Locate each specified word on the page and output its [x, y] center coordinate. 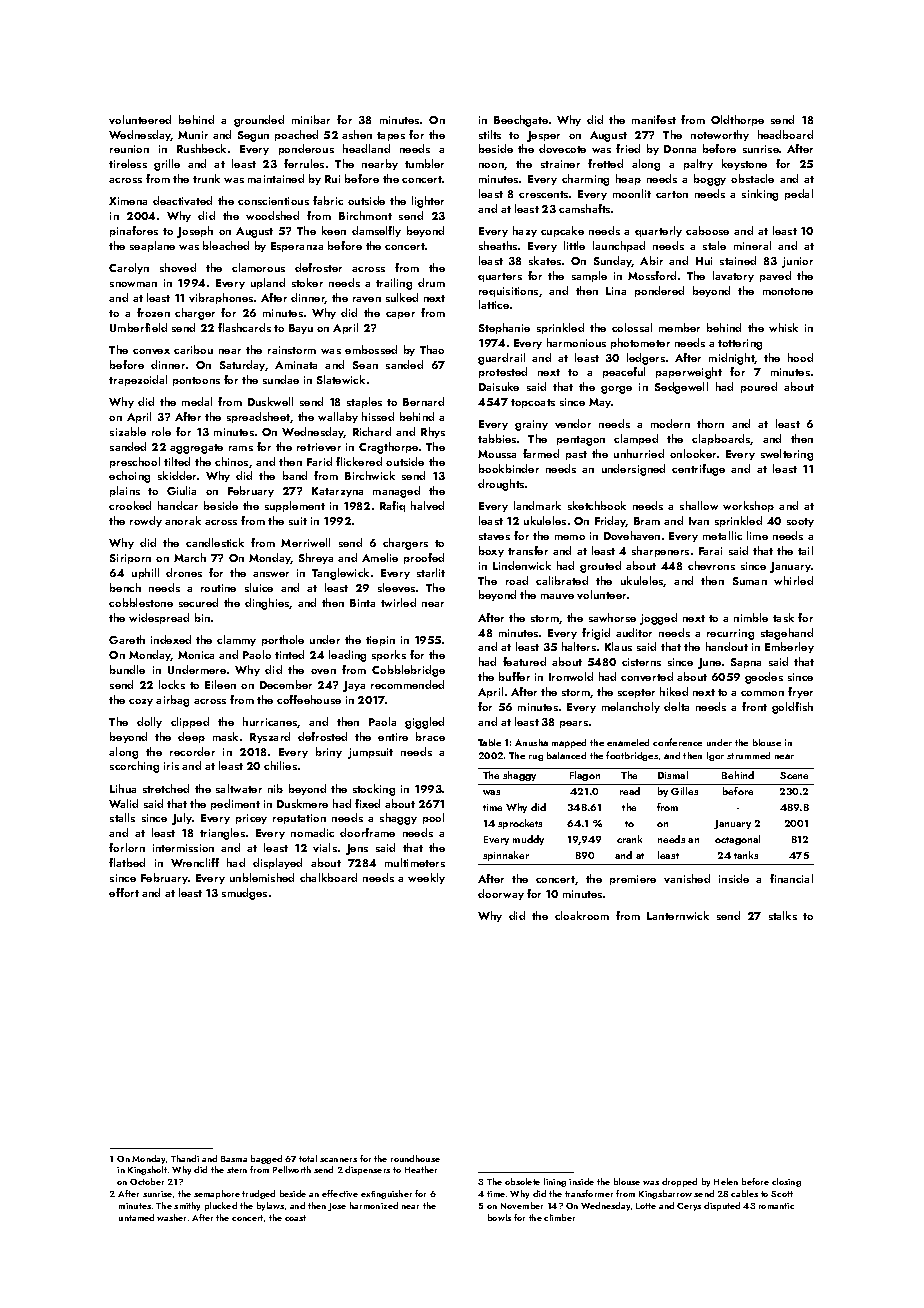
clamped [636, 439]
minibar [311, 119]
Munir [193, 135]
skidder [177, 475]
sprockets [520, 824]
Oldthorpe [737, 120]
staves [494, 536]
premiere [633, 880]
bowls [499, 1217]
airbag [172, 701]
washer [171, 1217]
